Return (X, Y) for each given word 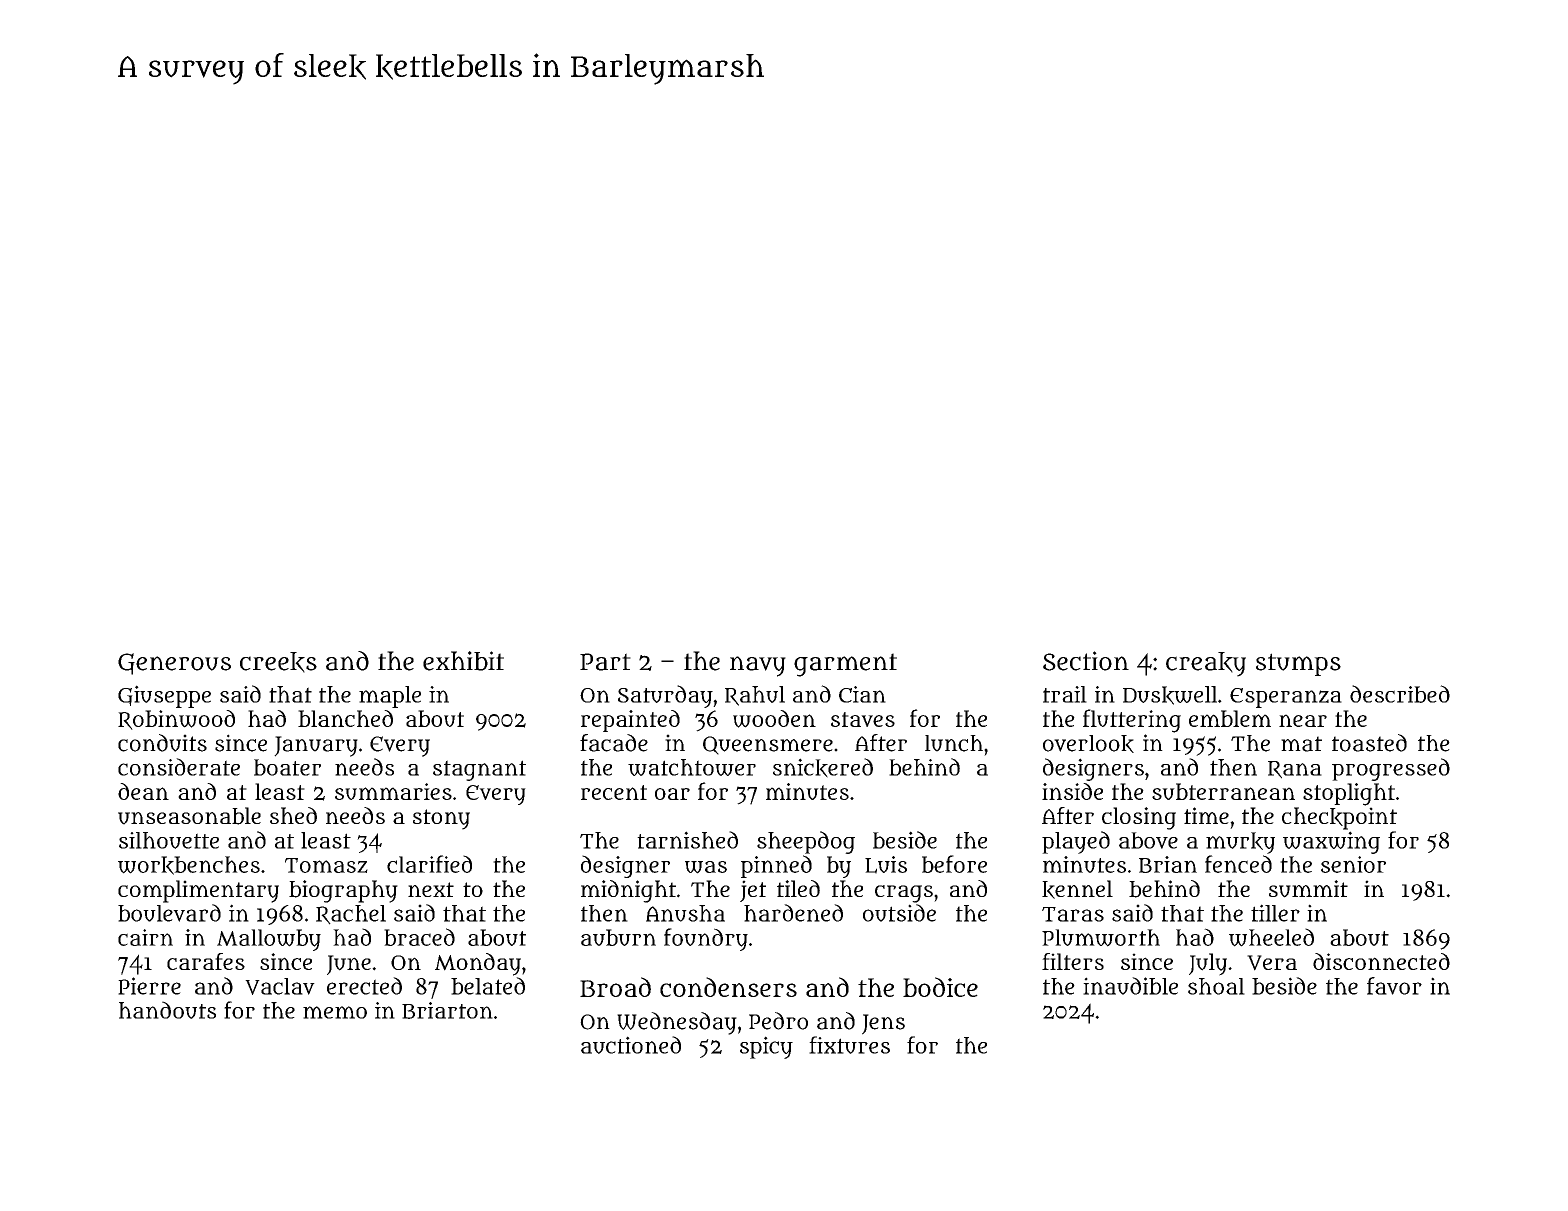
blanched (345, 718)
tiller (1275, 913)
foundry (706, 939)
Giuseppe (164, 696)
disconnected (1381, 961)
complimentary (198, 891)
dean (143, 791)
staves (863, 719)
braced (419, 937)
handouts (167, 1010)
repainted (630, 721)
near (1303, 720)
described (1400, 694)
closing (1139, 818)
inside (1072, 791)
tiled (798, 888)
